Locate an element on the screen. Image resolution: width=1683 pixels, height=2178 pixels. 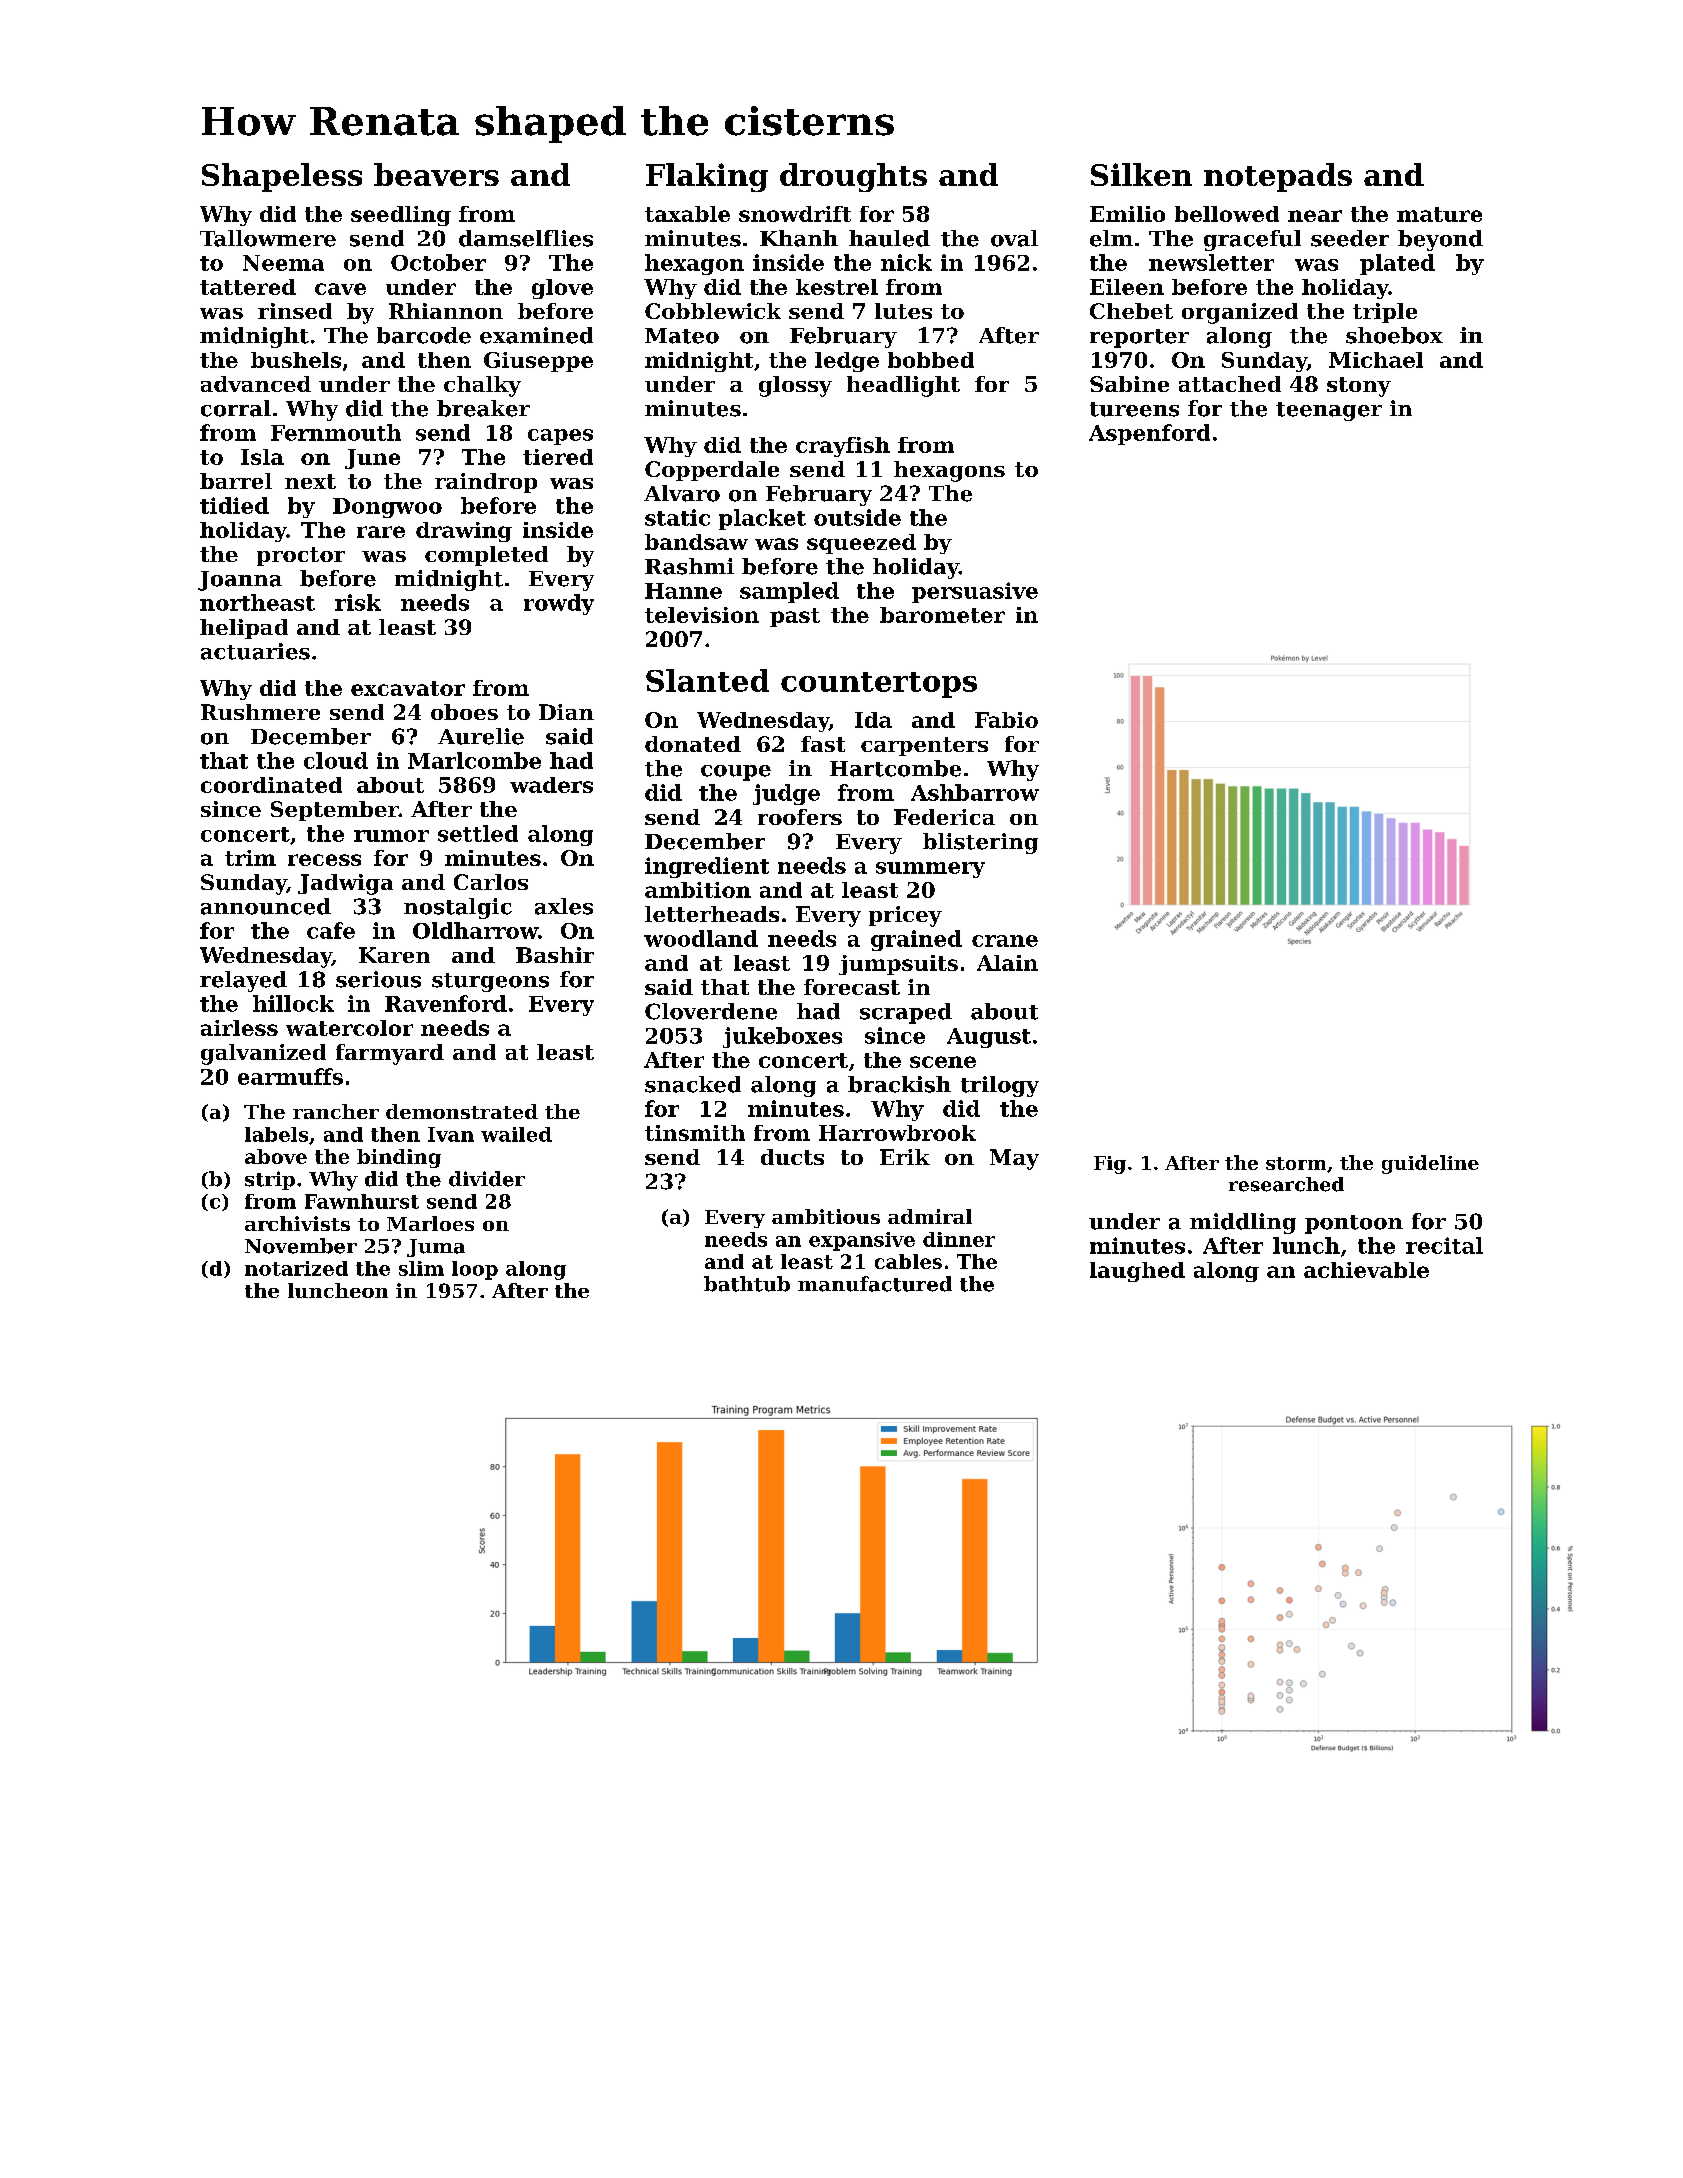
middling is located at coordinates (1243, 1223).
